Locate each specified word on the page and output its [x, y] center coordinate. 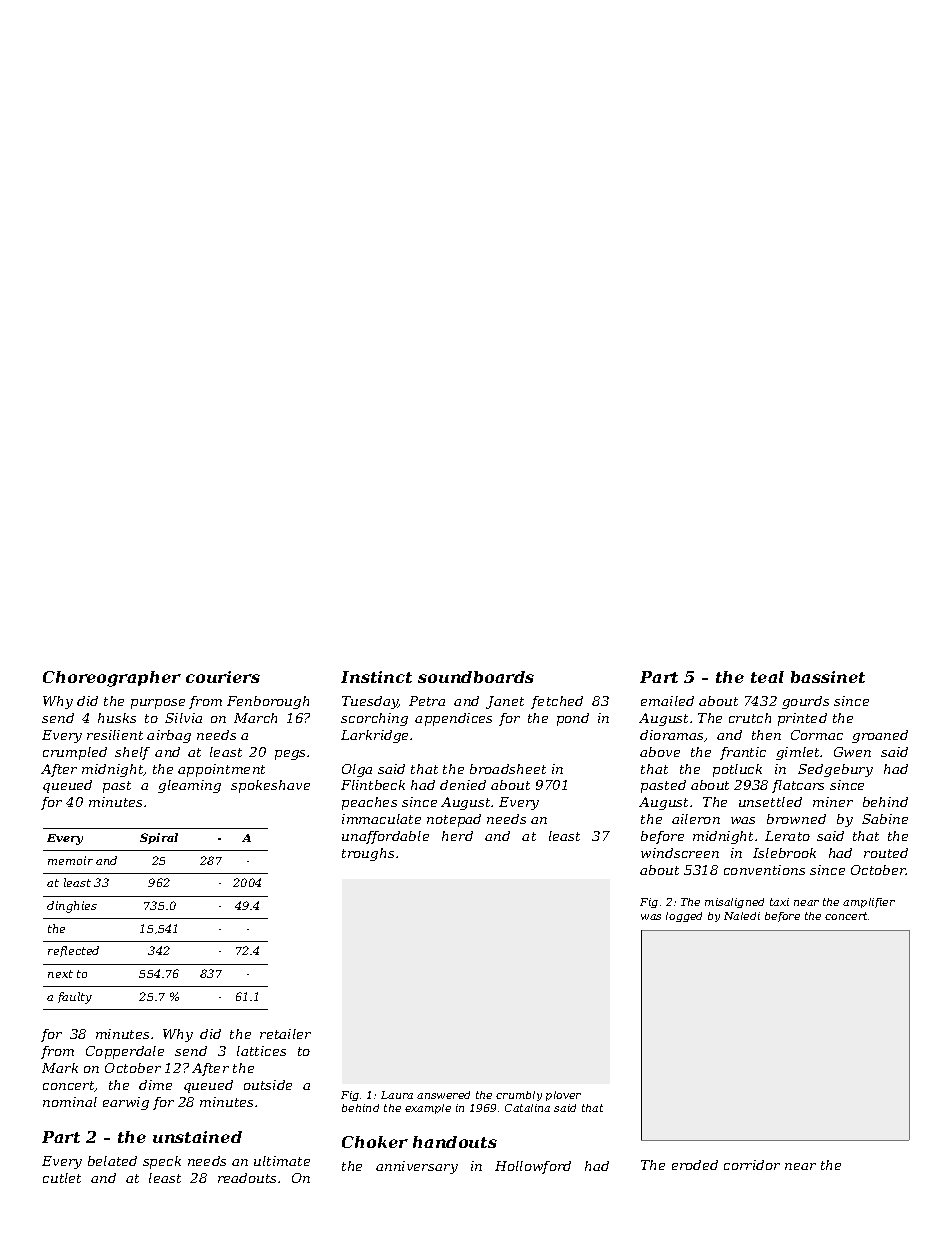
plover [563, 1096]
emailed [667, 701]
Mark [60, 1068]
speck [162, 1162]
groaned [880, 736]
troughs [368, 854]
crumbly [519, 1096]
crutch [750, 718]
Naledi [742, 916]
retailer [285, 1034]
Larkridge [374, 736]
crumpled [75, 753]
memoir [70, 860]
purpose [158, 704]
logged [684, 917]
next [60, 974]
